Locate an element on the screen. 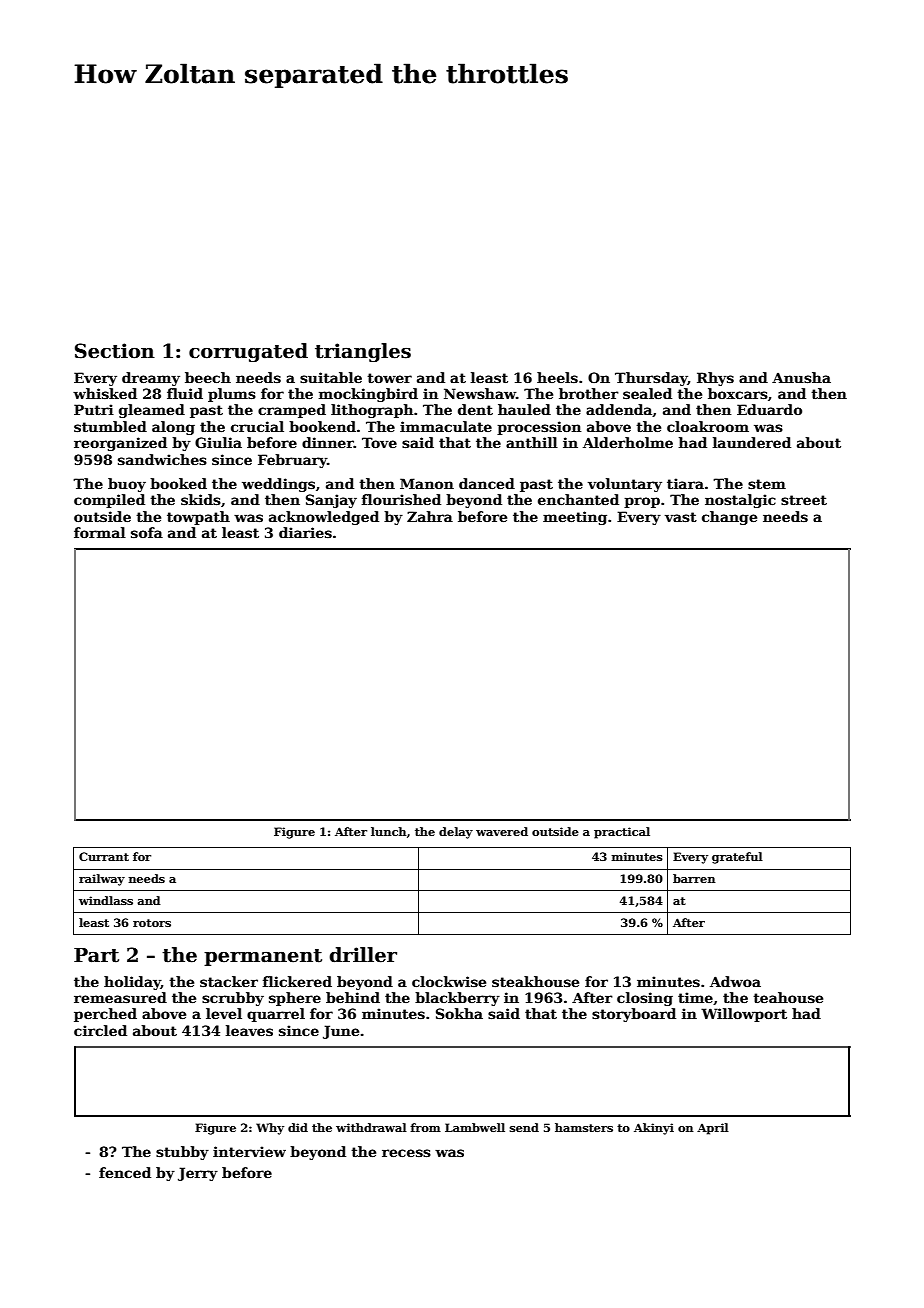 Image resolution: width=924 pixels, height=1308 pixels. April is located at coordinates (713, 1129).
